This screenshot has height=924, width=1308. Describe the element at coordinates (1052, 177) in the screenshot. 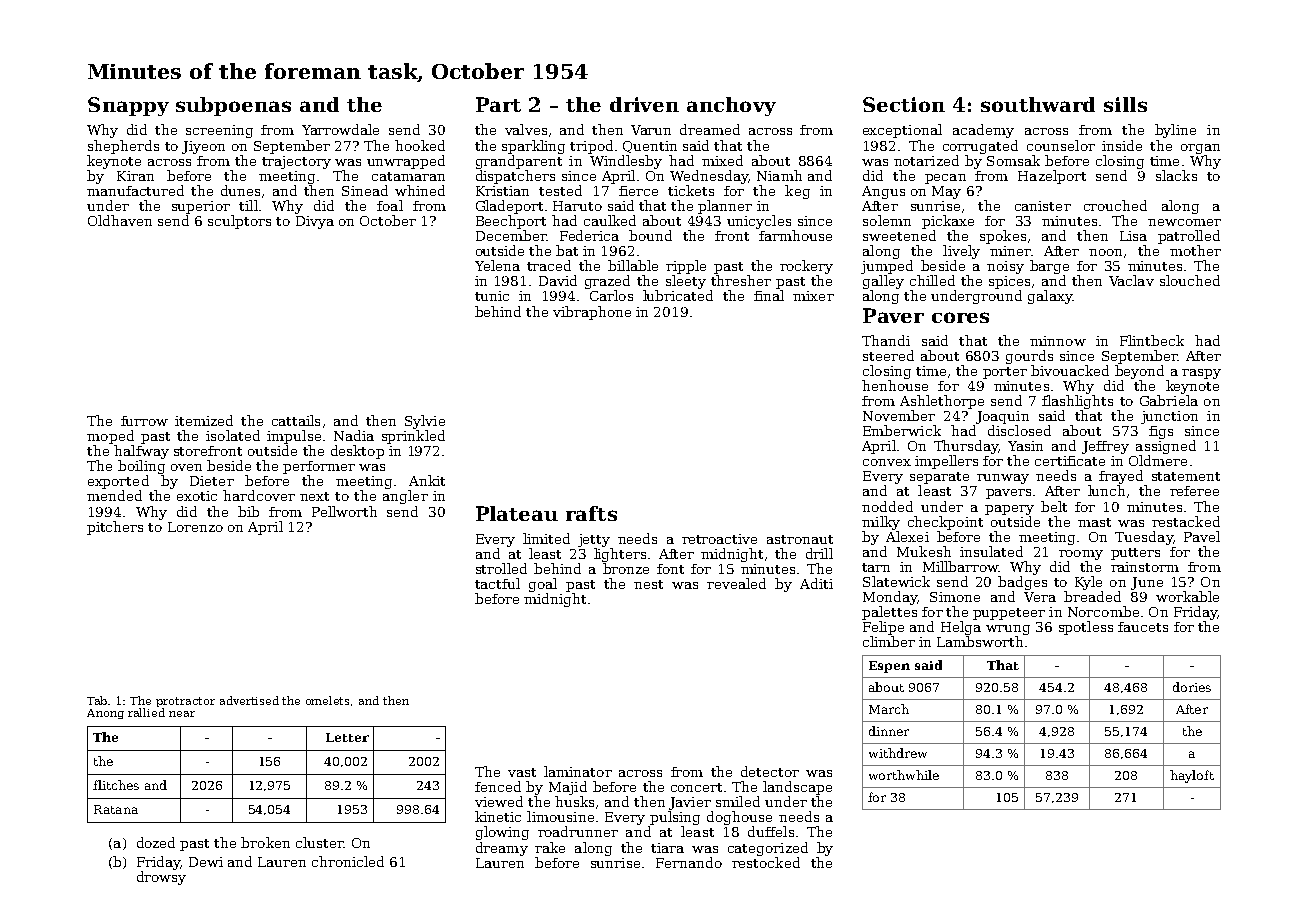

I see `Hazelport` at that location.
